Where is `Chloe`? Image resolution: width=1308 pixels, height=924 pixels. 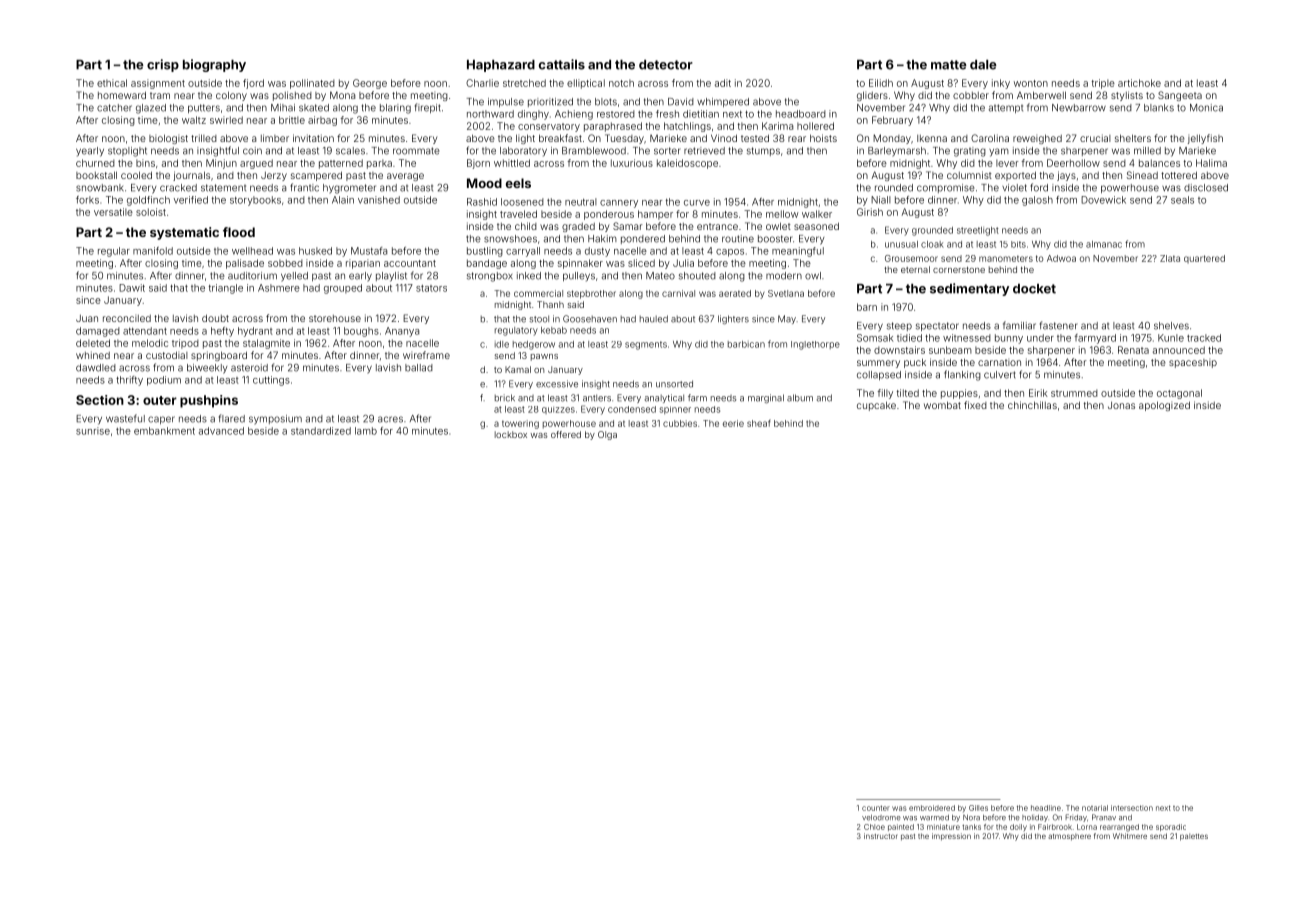 Chloe is located at coordinates (874, 827).
